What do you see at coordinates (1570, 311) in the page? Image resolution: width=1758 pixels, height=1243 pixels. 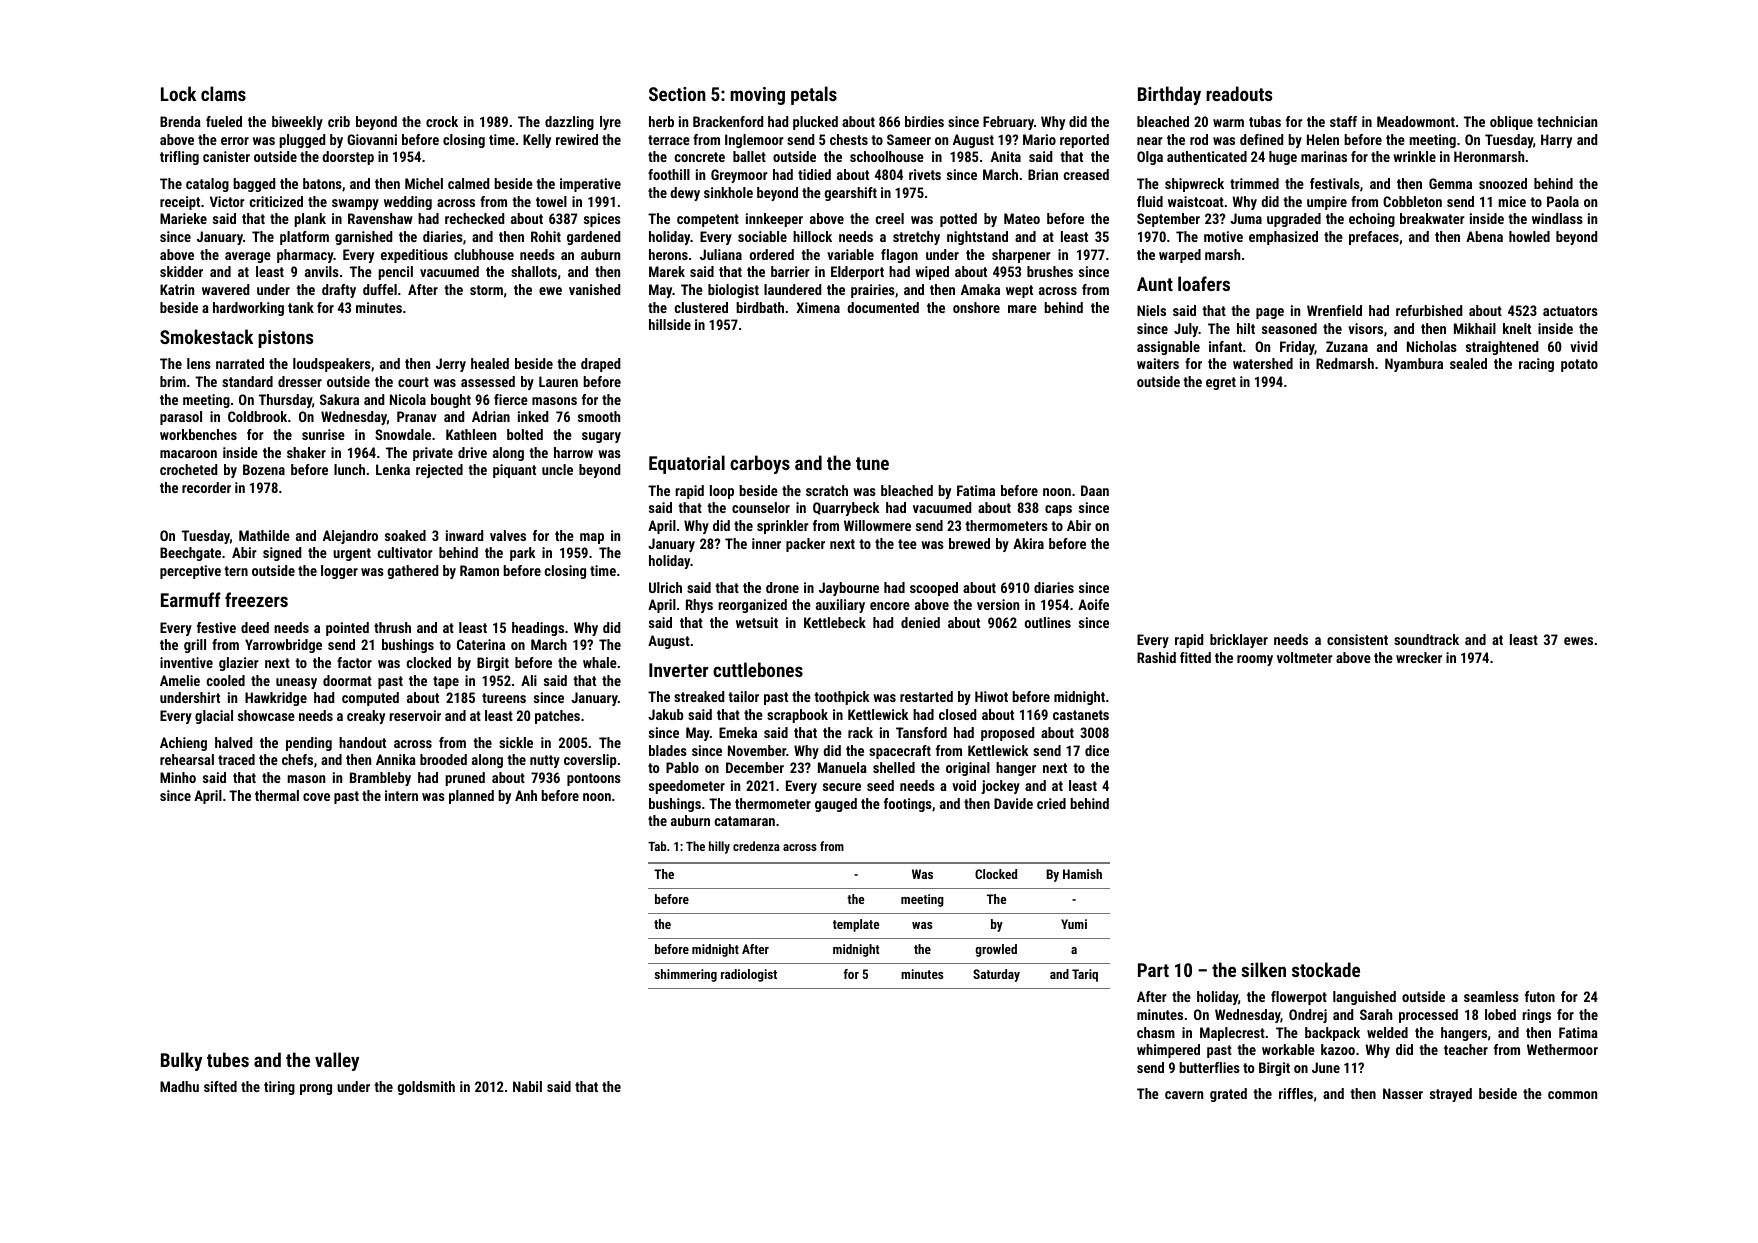 I see `actuators` at bounding box center [1570, 311].
